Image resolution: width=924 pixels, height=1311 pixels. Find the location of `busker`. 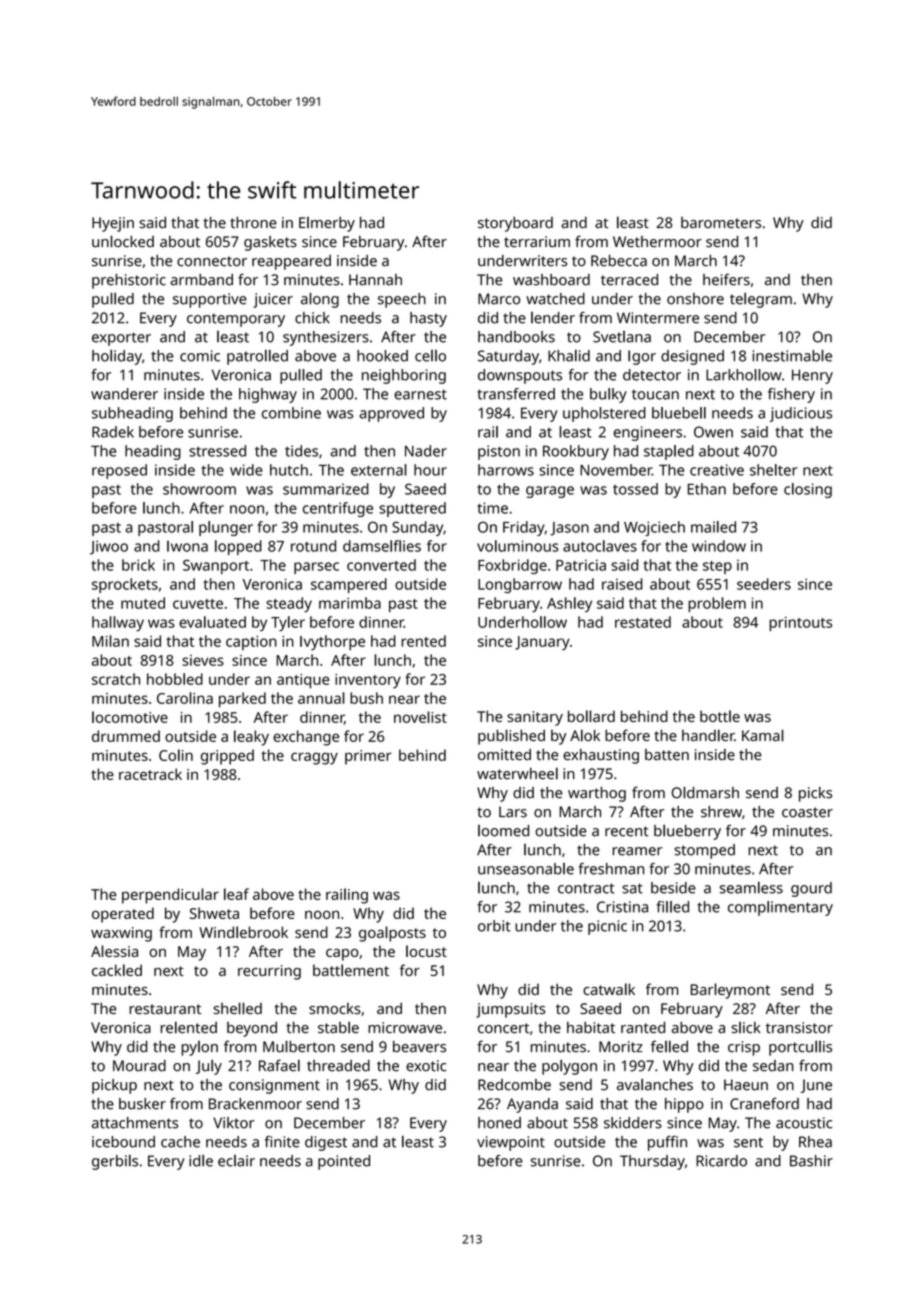

busker is located at coordinates (142, 1104).
